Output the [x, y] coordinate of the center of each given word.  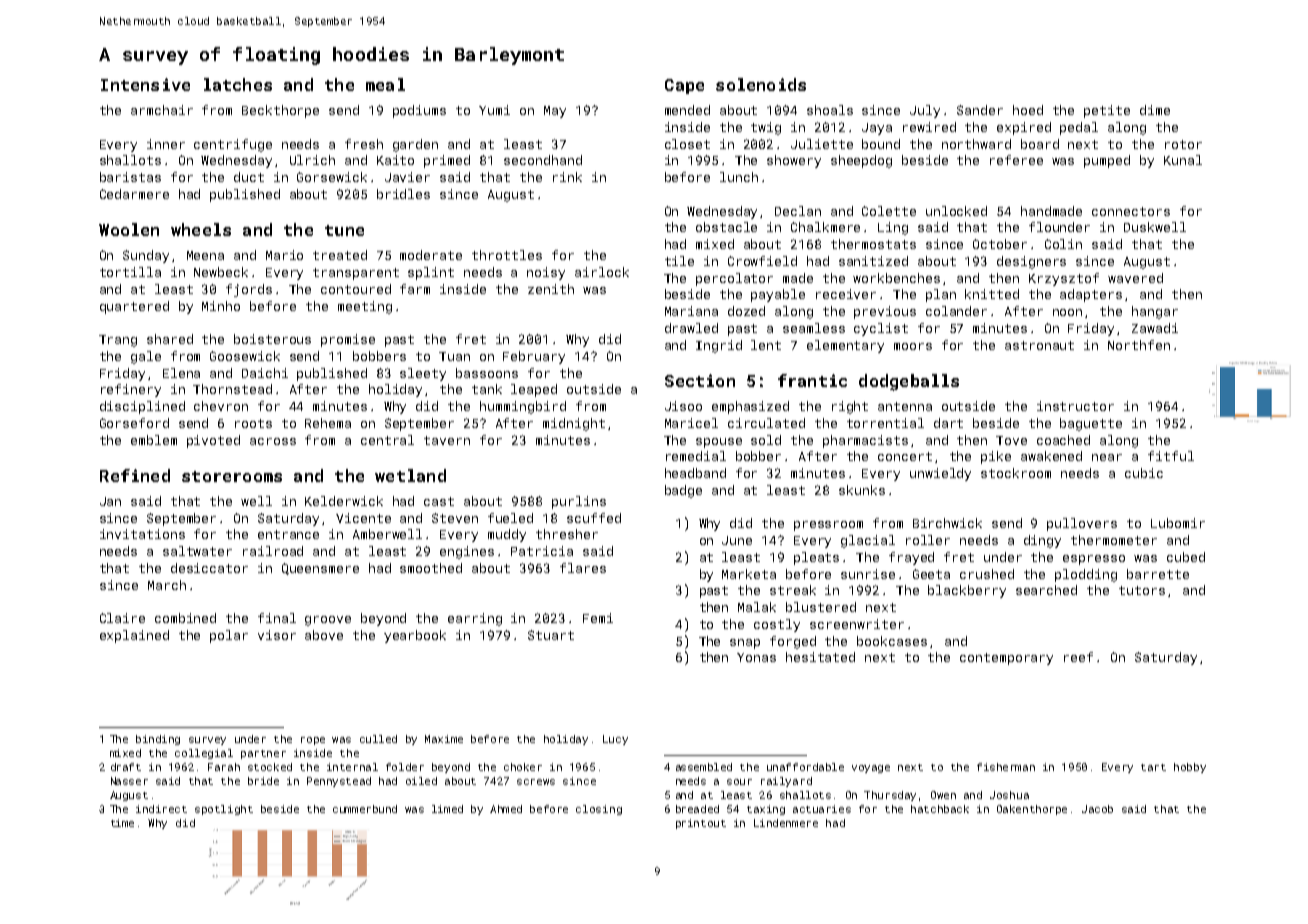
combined [185, 618]
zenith [551, 289]
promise [348, 340]
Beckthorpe [280, 111]
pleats [816, 558]
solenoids [761, 84]
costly [777, 625]
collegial [204, 754]
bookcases [892, 641]
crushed [987, 574]
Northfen [1139, 345]
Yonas [756, 657]
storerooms [232, 476]
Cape [684, 86]
